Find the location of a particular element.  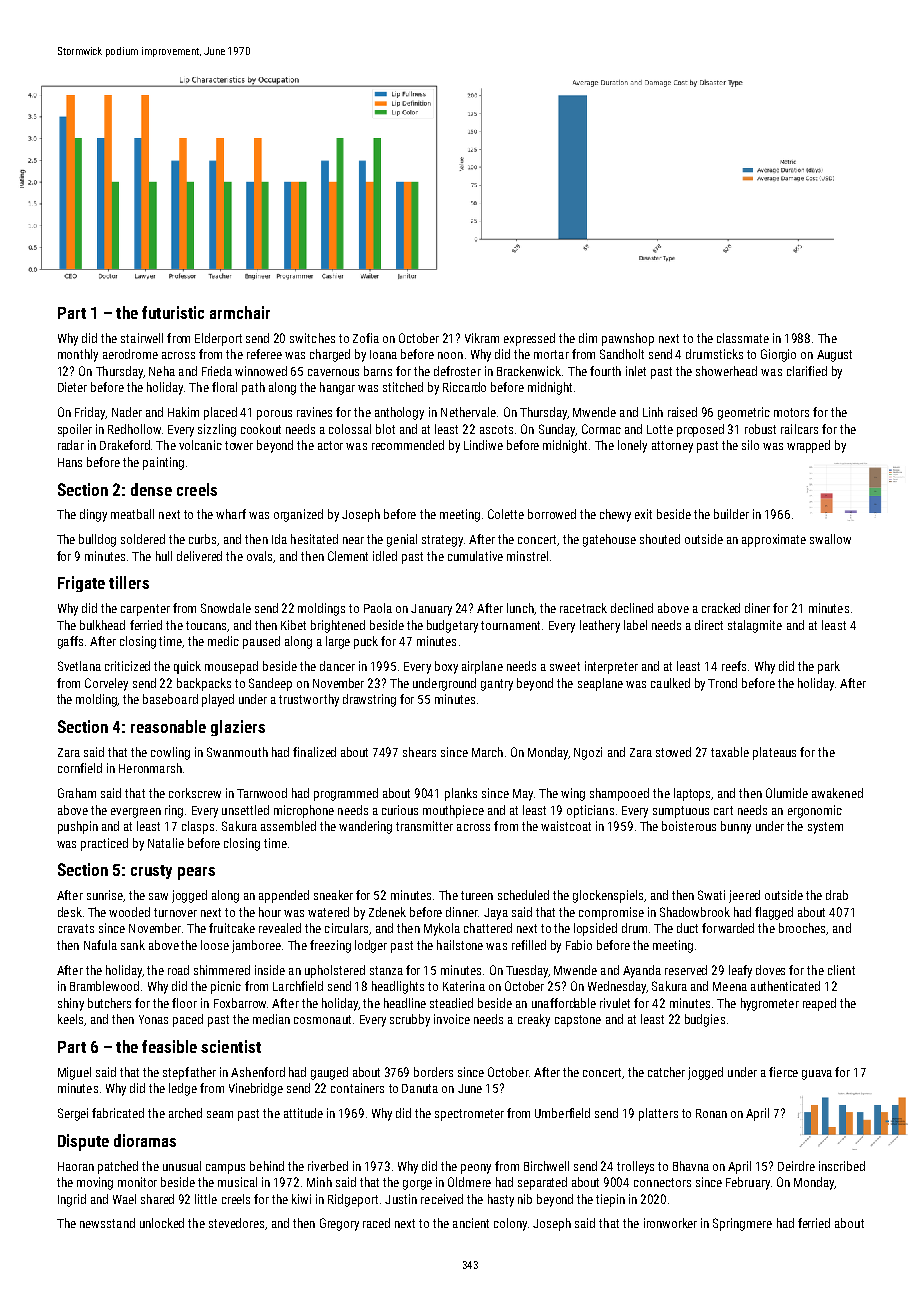

unlocked is located at coordinates (162, 1223).
